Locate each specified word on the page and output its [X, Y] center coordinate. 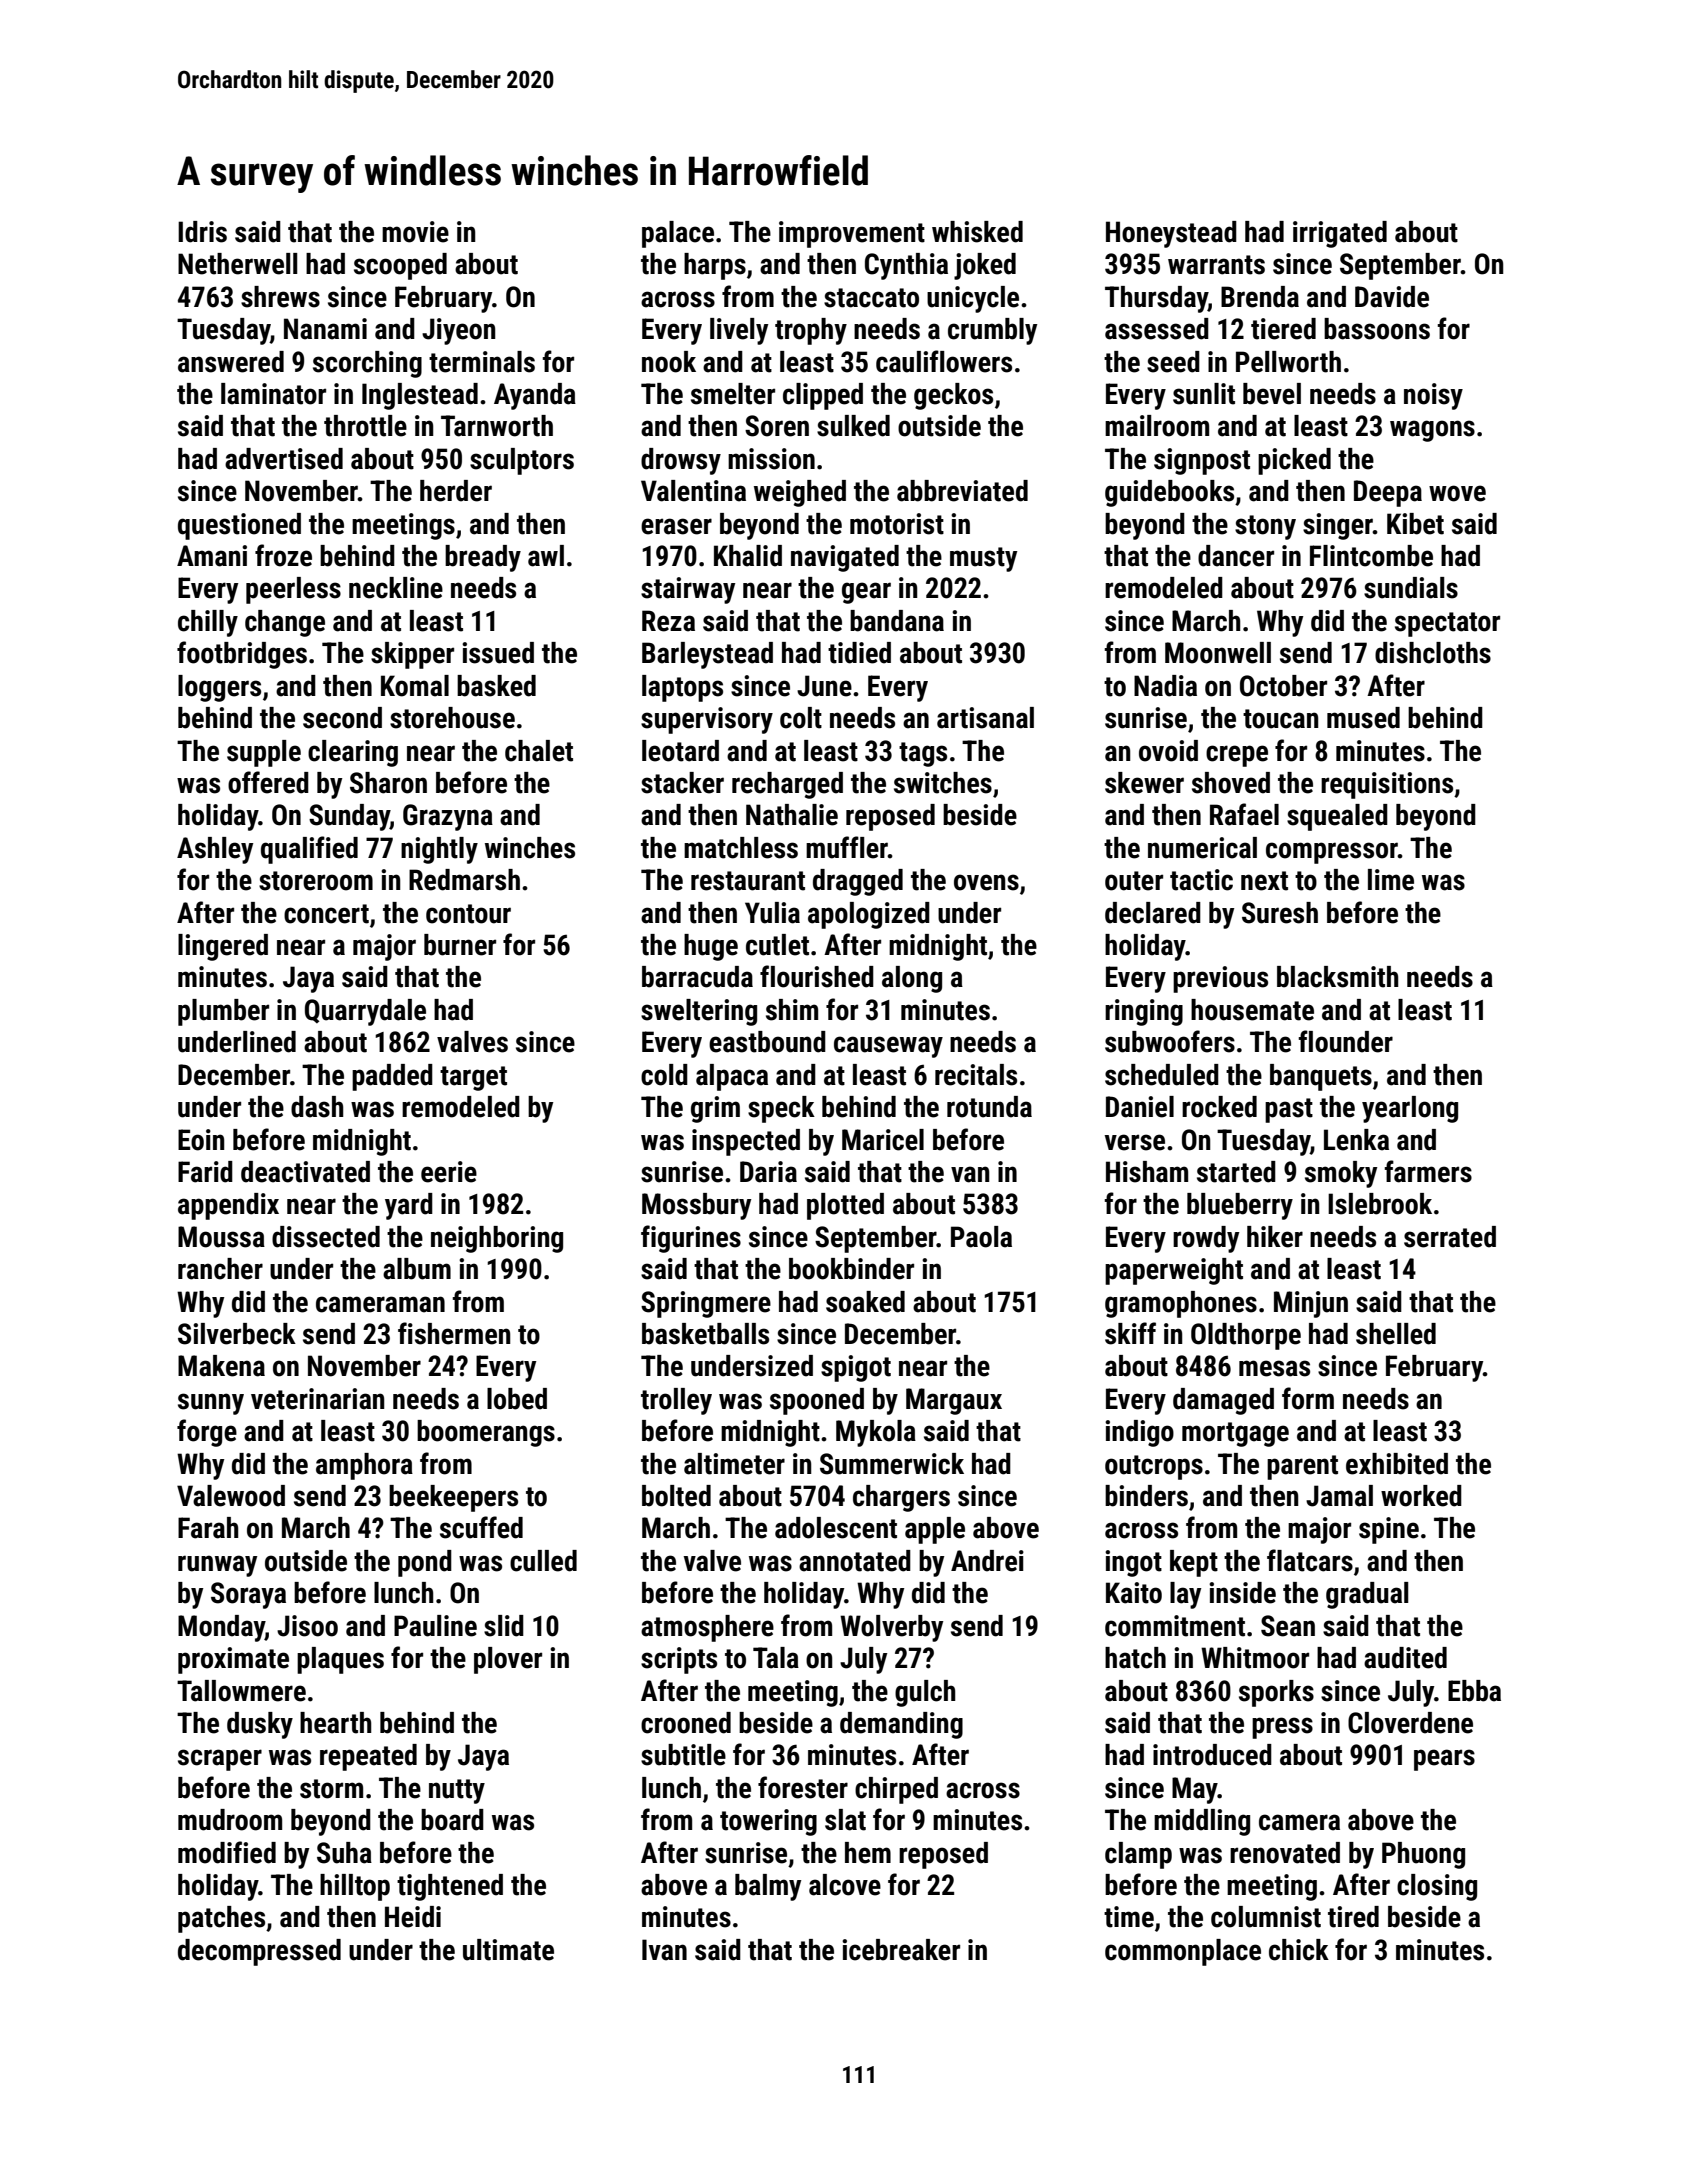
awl [546, 556]
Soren [777, 426]
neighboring [497, 1239]
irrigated [1340, 234]
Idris [202, 232]
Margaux [954, 1401]
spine [1389, 1530]
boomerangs [486, 1433]
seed [1173, 362]
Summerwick [892, 1464]
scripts [679, 1660]
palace [678, 234]
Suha [344, 1853]
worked [1421, 1496]
